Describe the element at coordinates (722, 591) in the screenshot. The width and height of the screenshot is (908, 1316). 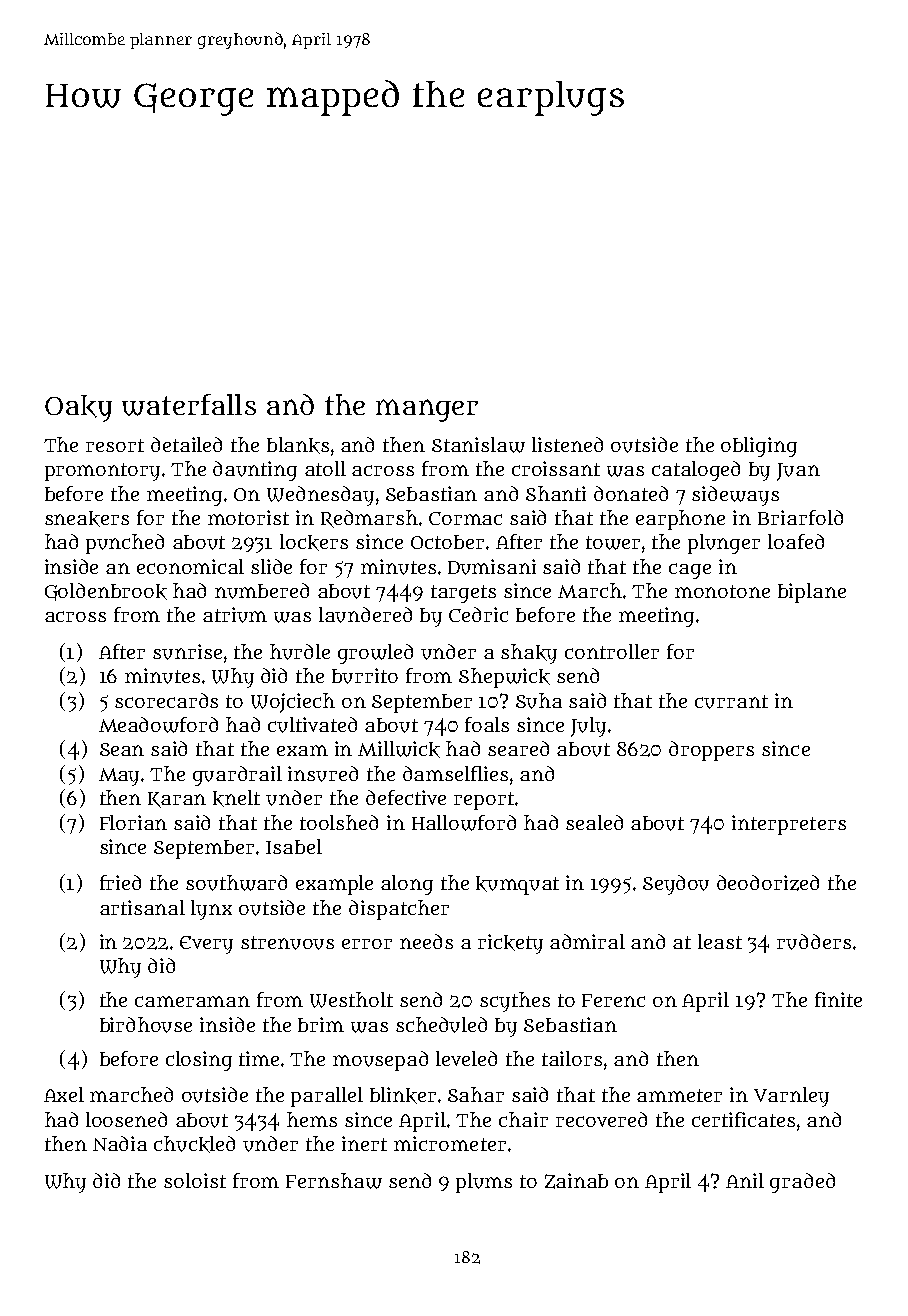
I see `monotone` at that location.
